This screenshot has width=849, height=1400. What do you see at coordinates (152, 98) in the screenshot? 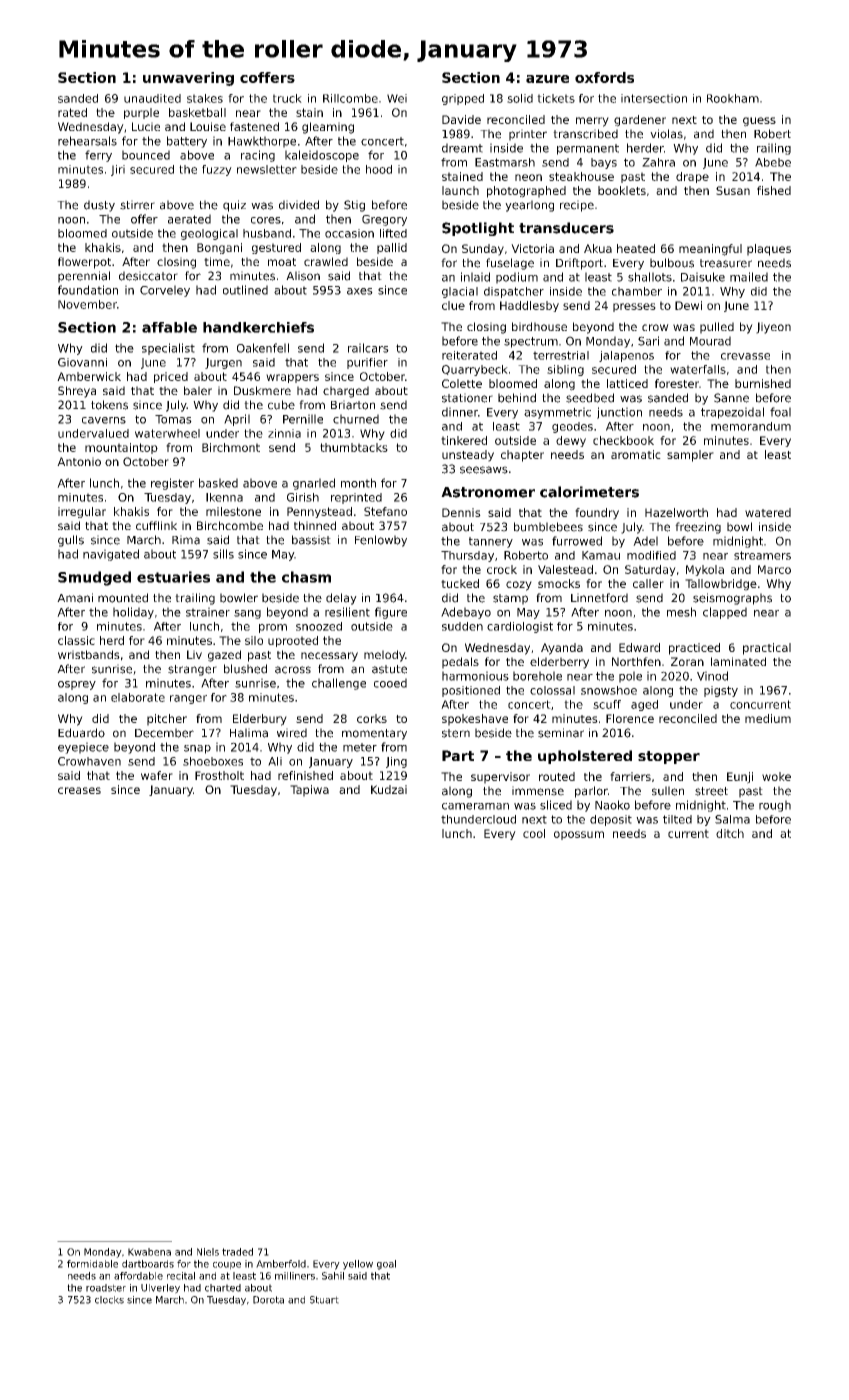
I see `unaudited` at bounding box center [152, 98].
